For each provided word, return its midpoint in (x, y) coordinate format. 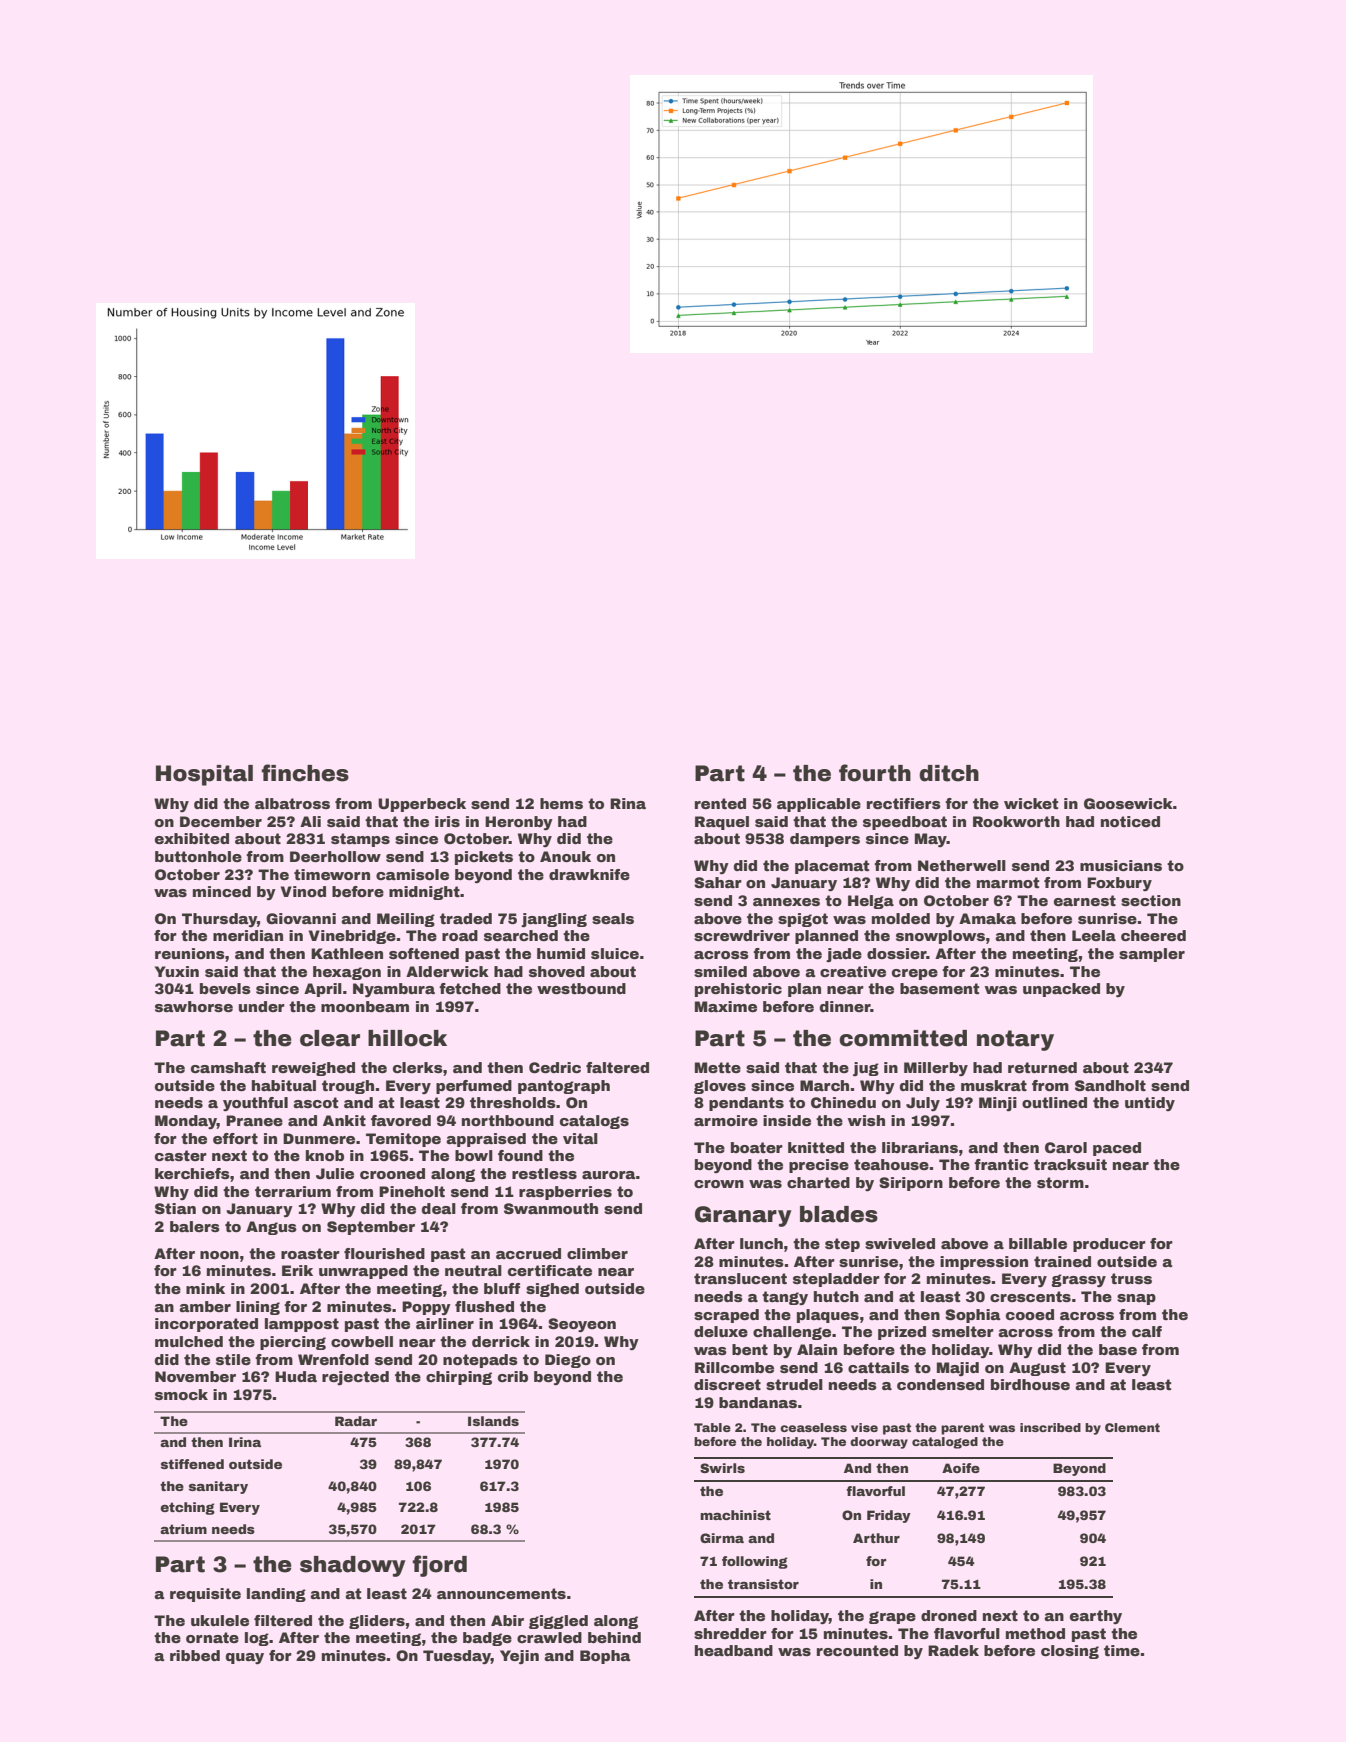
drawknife (589, 874)
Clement (1132, 1427)
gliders (377, 1622)
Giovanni (301, 918)
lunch (761, 1243)
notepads (480, 1361)
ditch (949, 773)
